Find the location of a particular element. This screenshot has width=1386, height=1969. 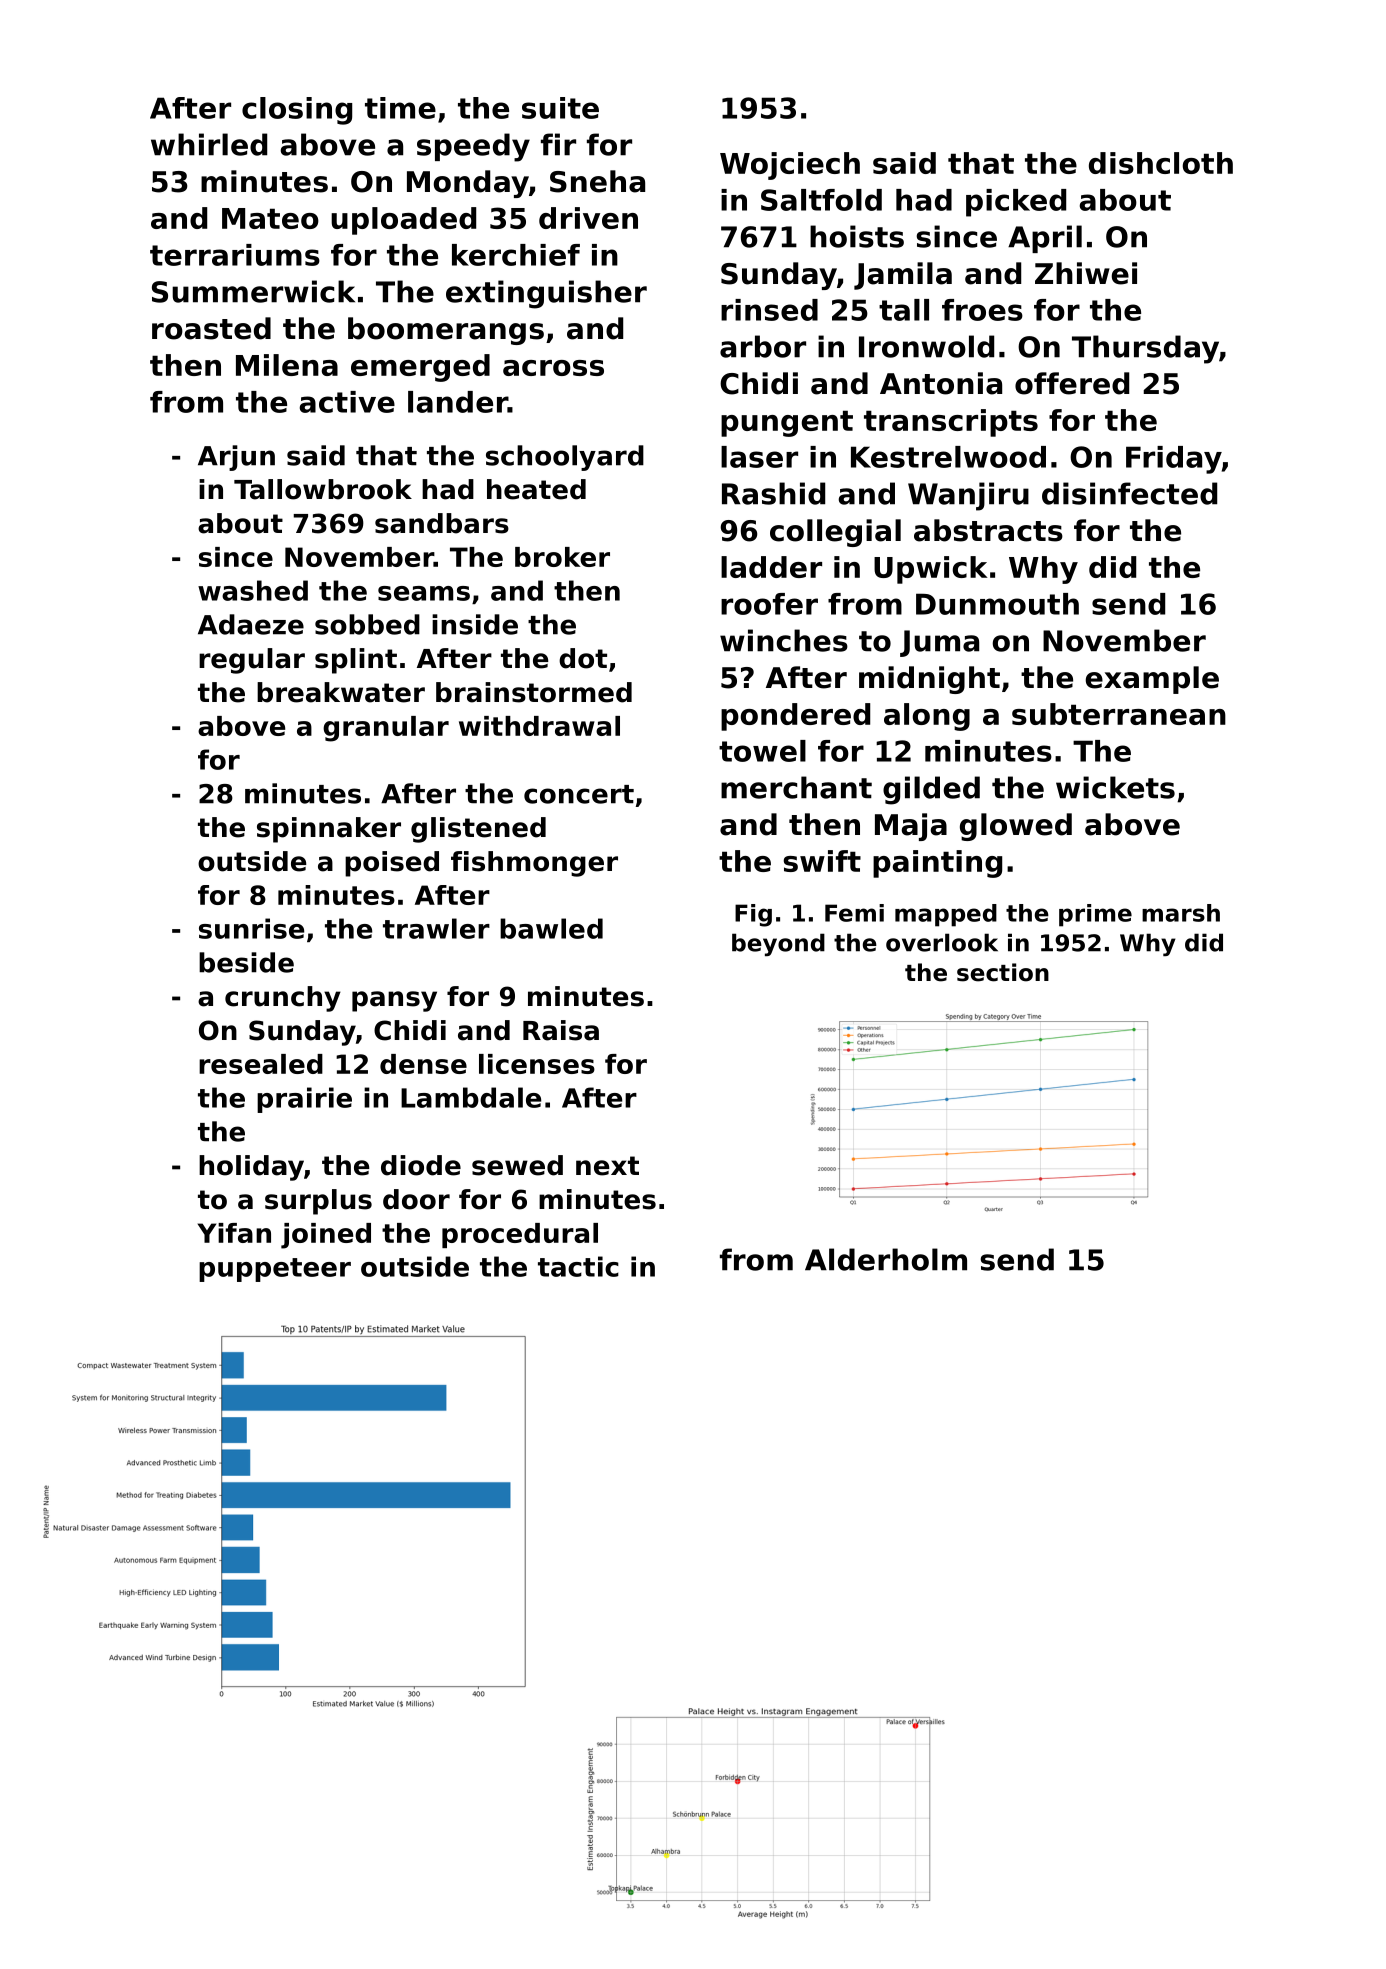

holiday is located at coordinates (251, 1168).
